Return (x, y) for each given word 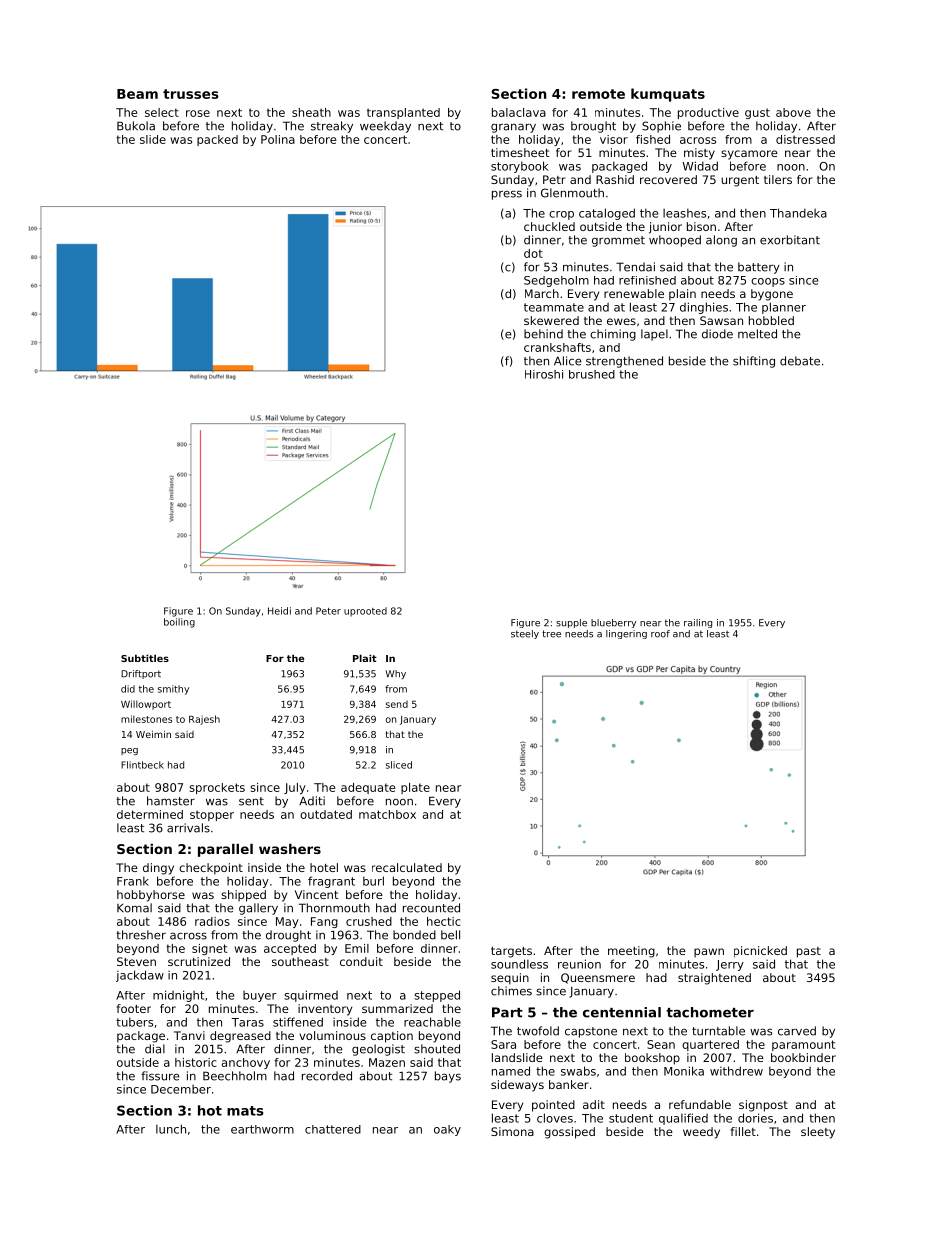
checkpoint (211, 869)
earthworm (262, 1129)
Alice (568, 361)
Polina (278, 139)
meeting (631, 952)
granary (513, 128)
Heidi (279, 611)
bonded (414, 935)
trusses (191, 94)
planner (784, 308)
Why (395, 674)
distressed (805, 139)
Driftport (141, 674)
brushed (592, 374)
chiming (613, 335)
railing (698, 623)
